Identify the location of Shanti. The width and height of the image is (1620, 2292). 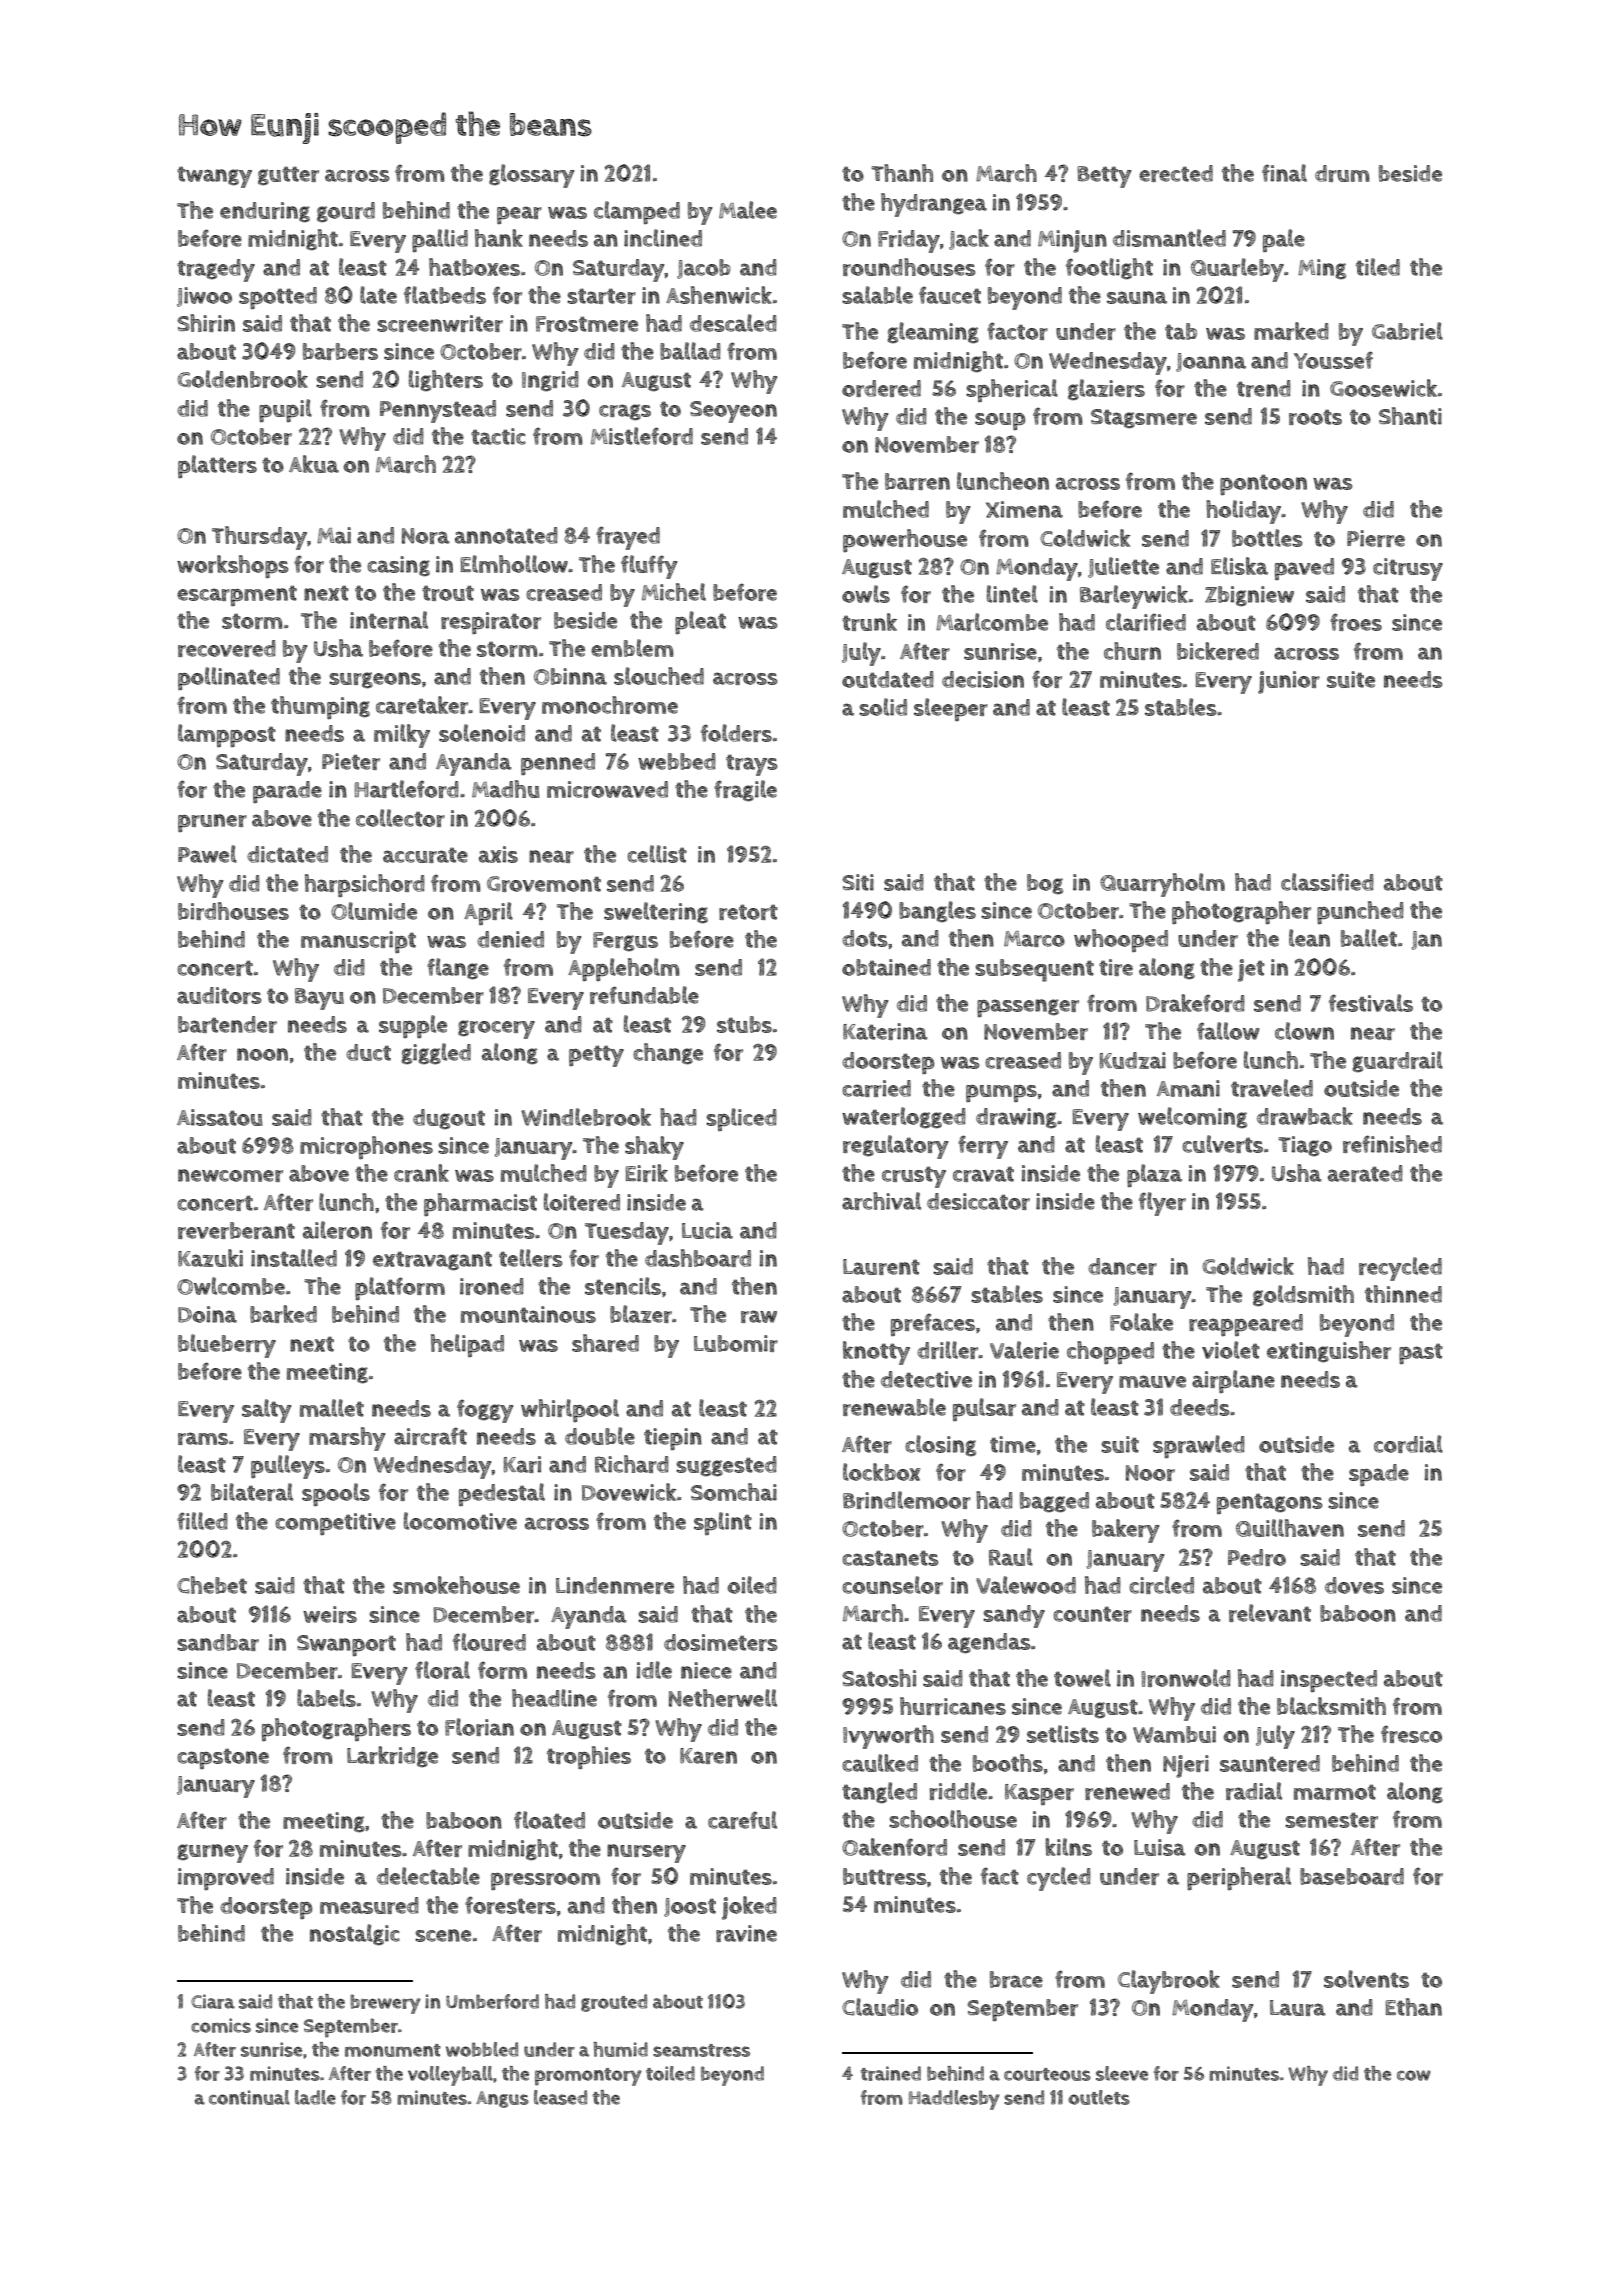
(1410, 416).
